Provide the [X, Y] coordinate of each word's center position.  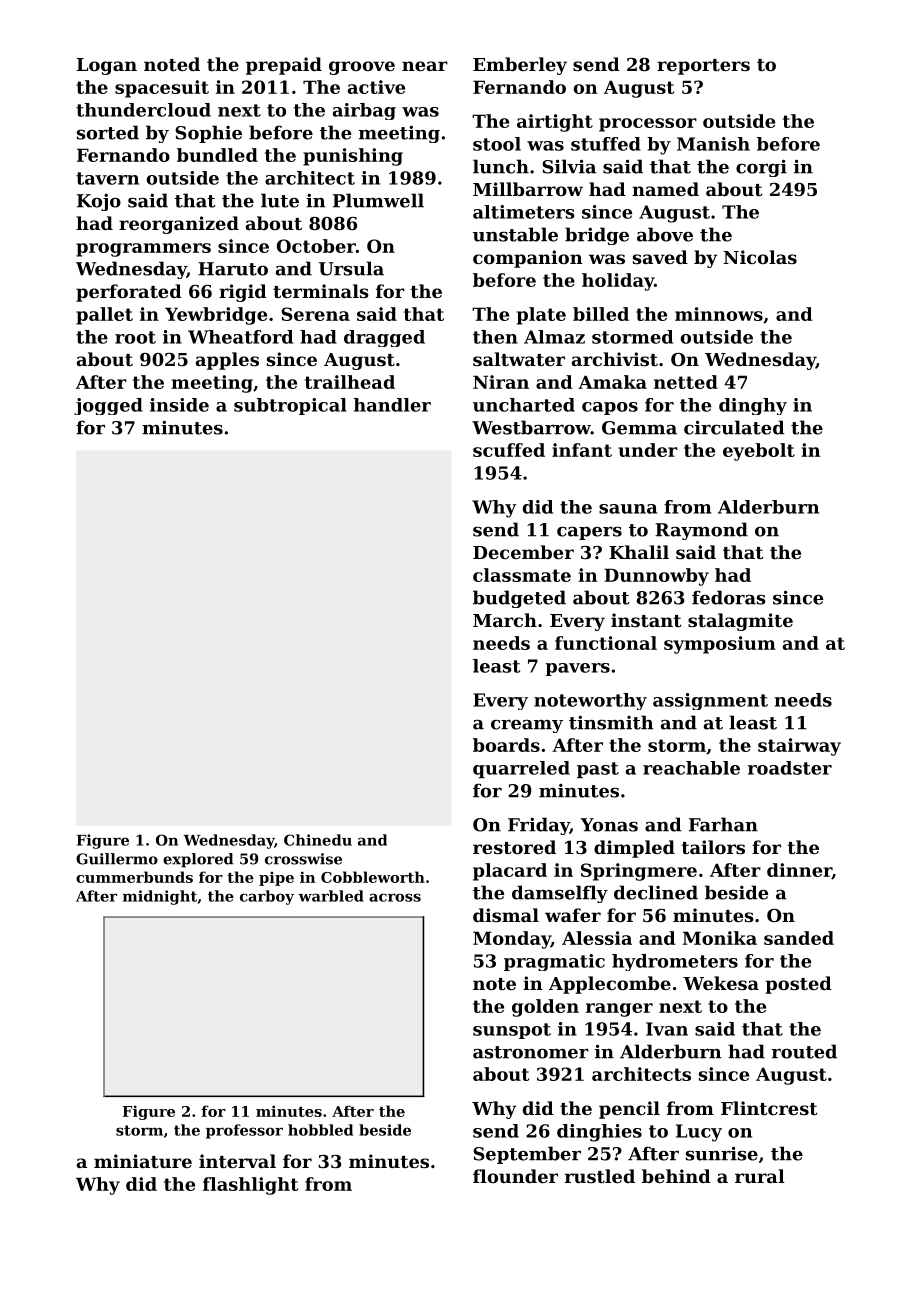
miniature [143, 1161]
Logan [107, 66]
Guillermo [117, 859]
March [505, 620]
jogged [108, 406]
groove [362, 68]
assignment [710, 701]
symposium [720, 645]
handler [392, 405]
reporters [703, 67]
